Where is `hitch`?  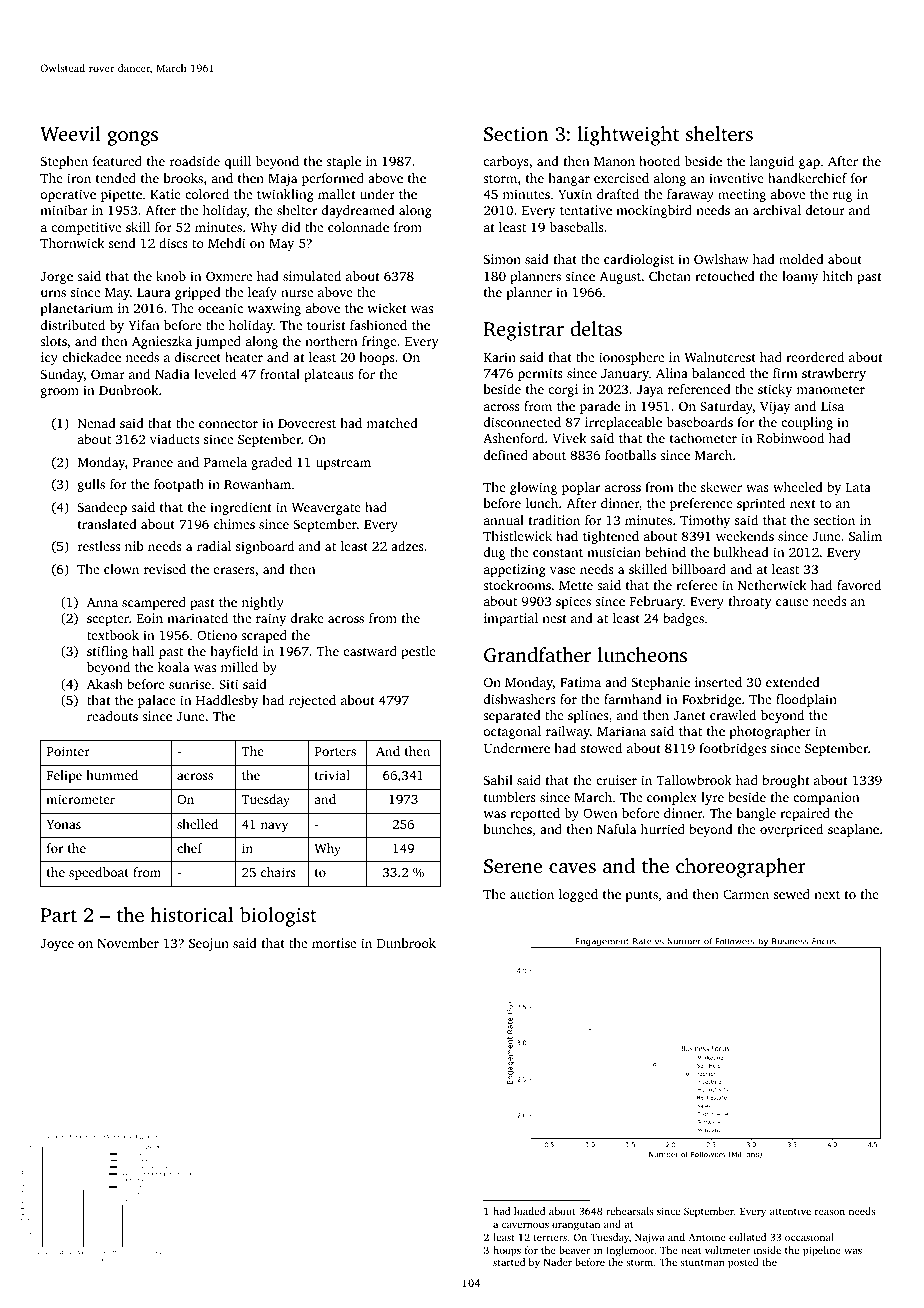
hitch is located at coordinates (838, 276).
